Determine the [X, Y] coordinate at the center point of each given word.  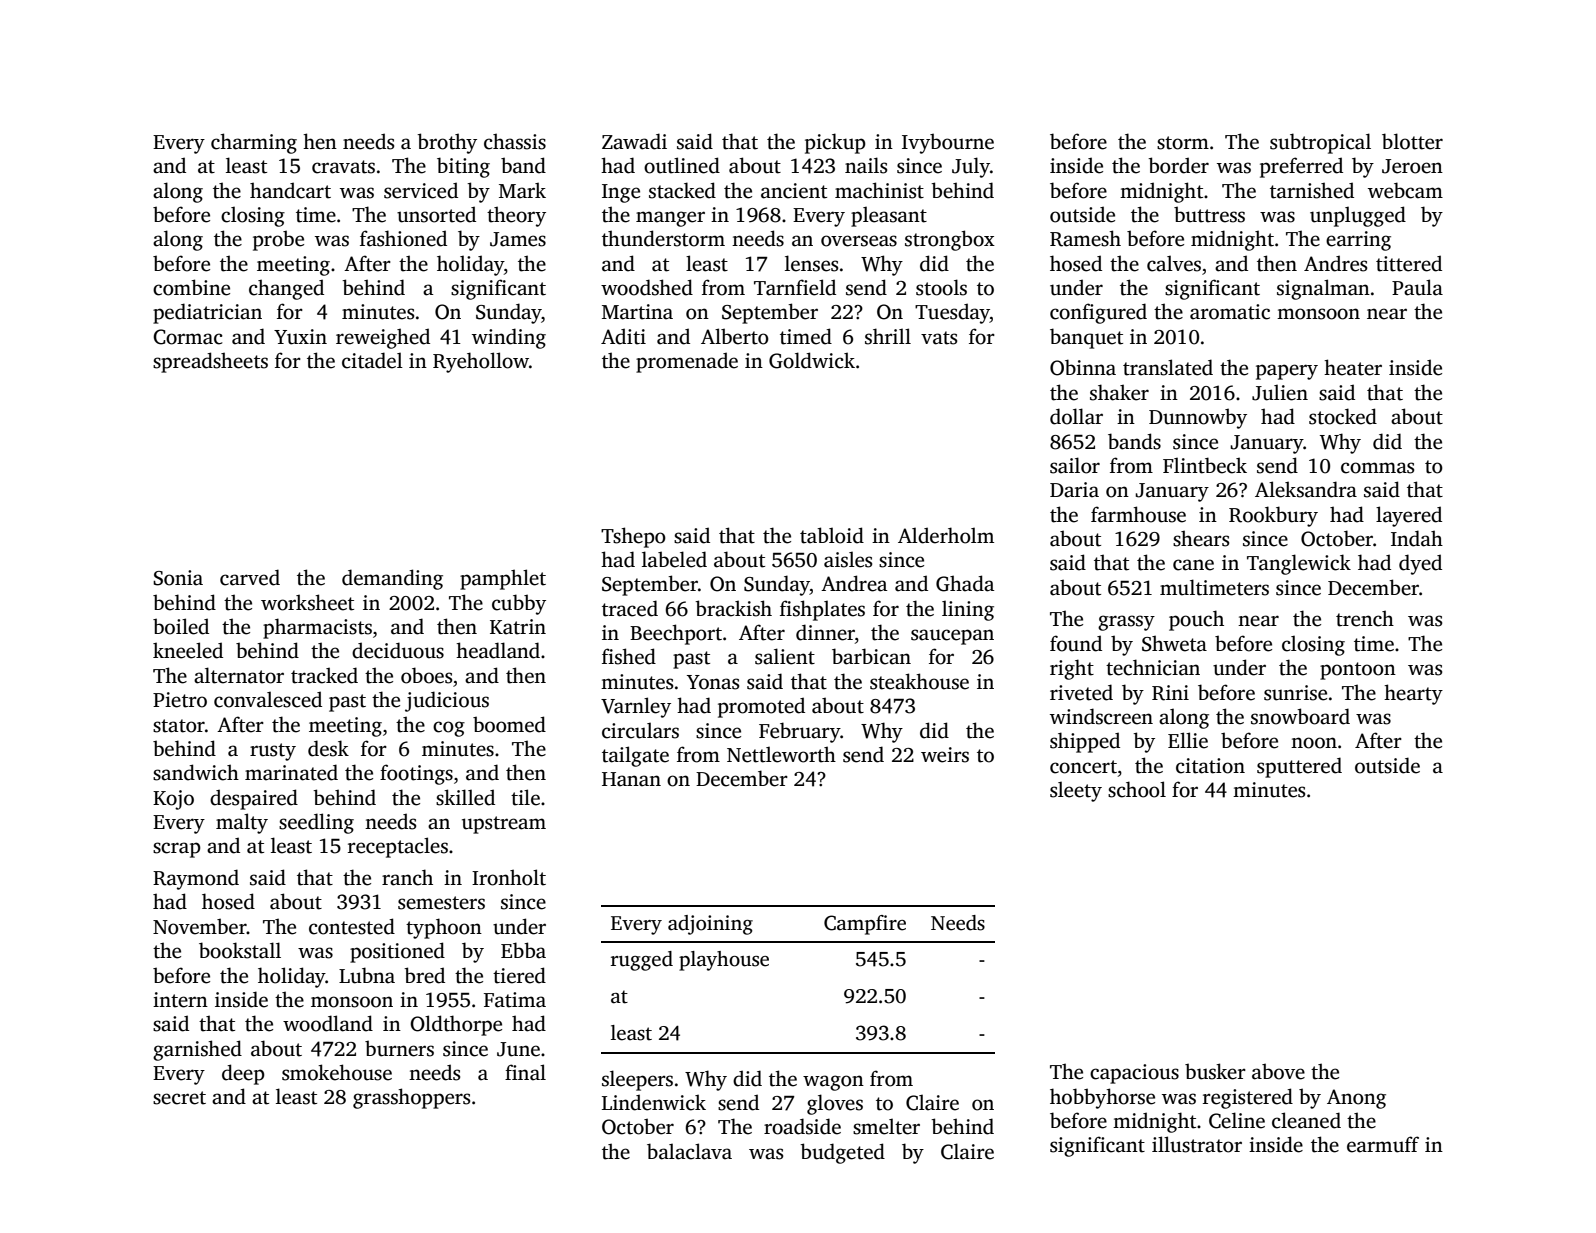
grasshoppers [411, 1098]
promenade [687, 362]
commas [1377, 468]
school [1137, 789]
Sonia [178, 578]
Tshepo [633, 537]
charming [254, 143]
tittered [1409, 263]
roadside [802, 1126]
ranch [407, 877]
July [971, 167]
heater [1353, 367]
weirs [945, 755]
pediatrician [207, 313]
